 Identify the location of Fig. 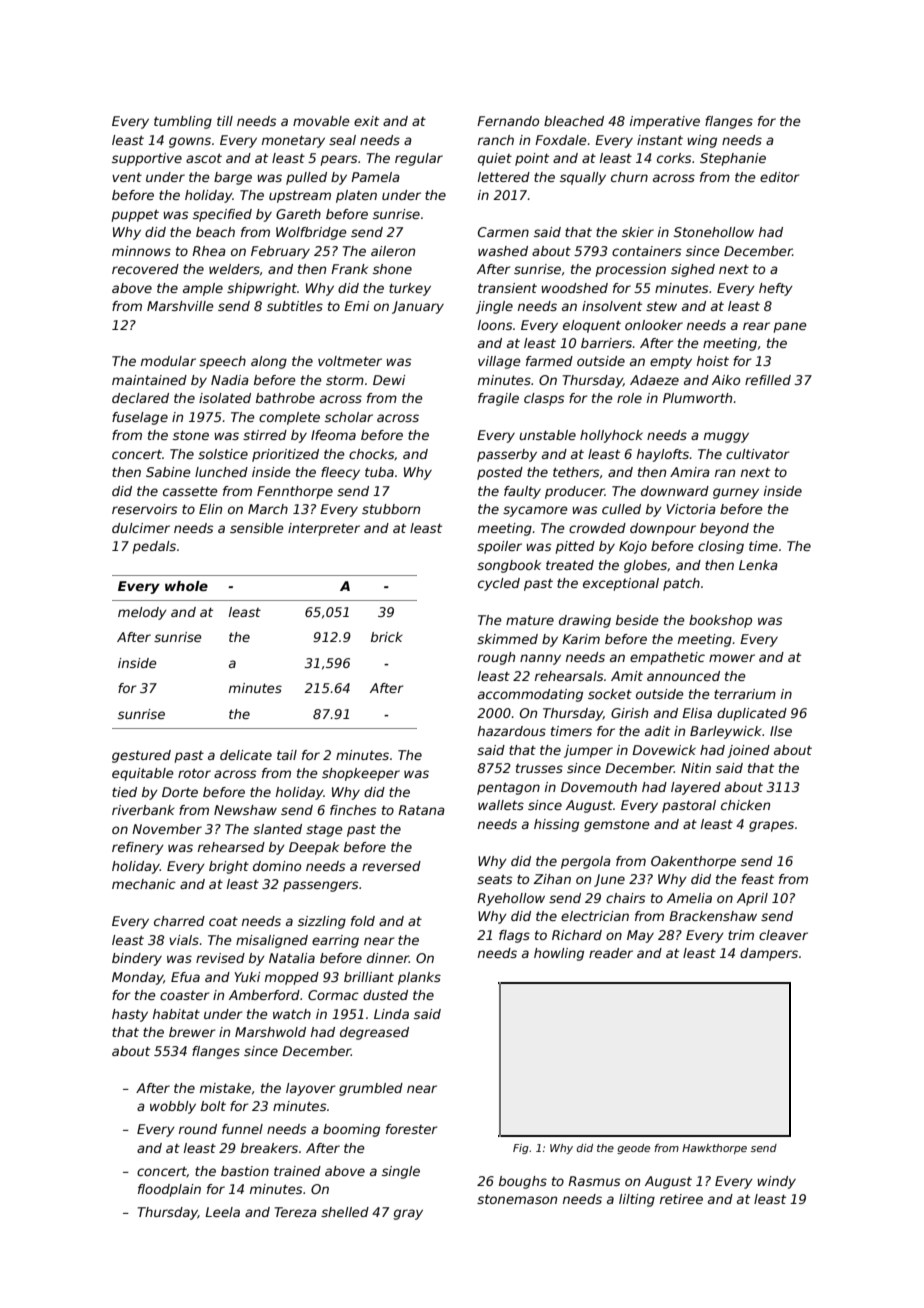
(521, 1149).
